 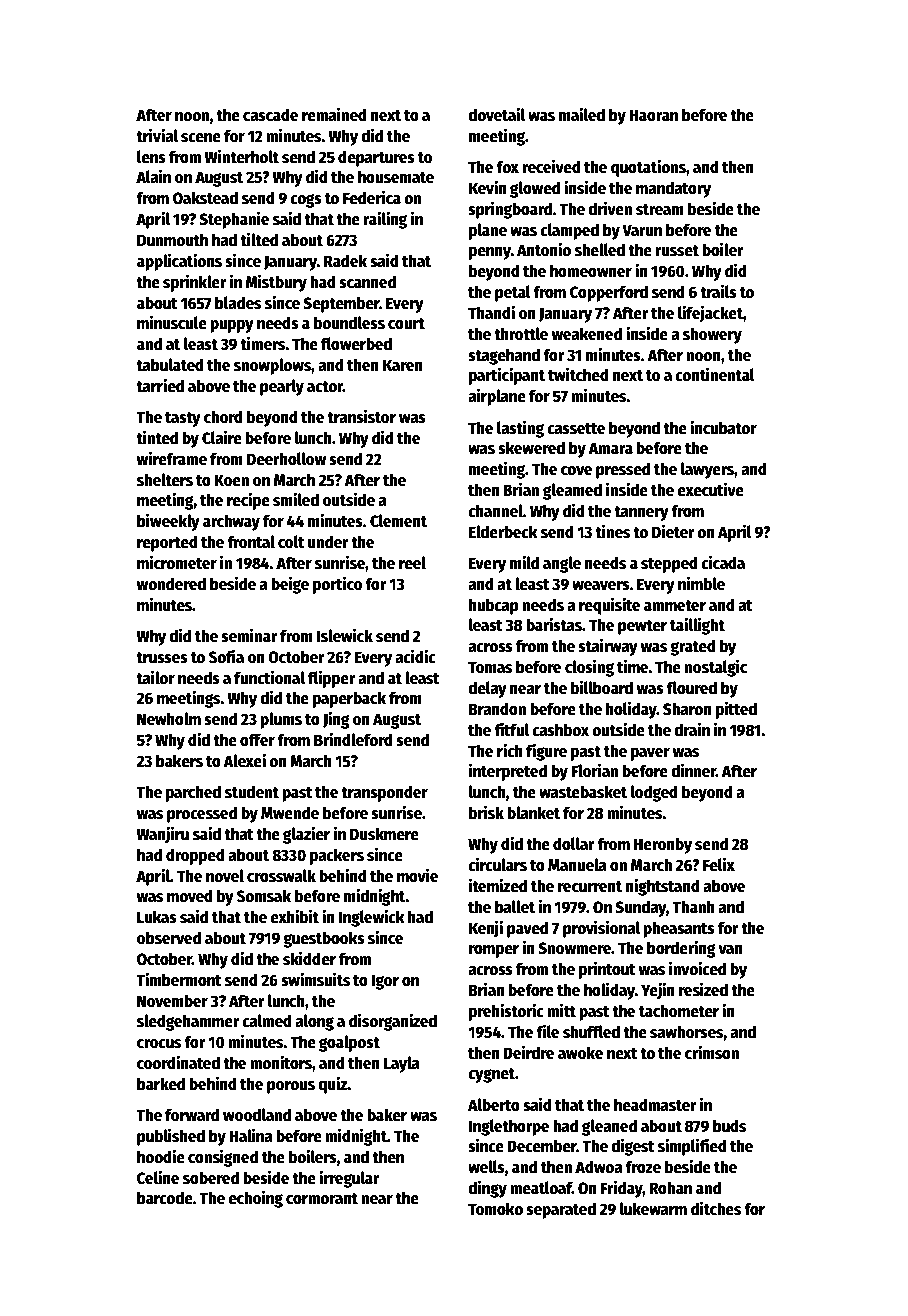 What do you see at coordinates (172, 1001) in the image?
I see `November` at bounding box center [172, 1001].
